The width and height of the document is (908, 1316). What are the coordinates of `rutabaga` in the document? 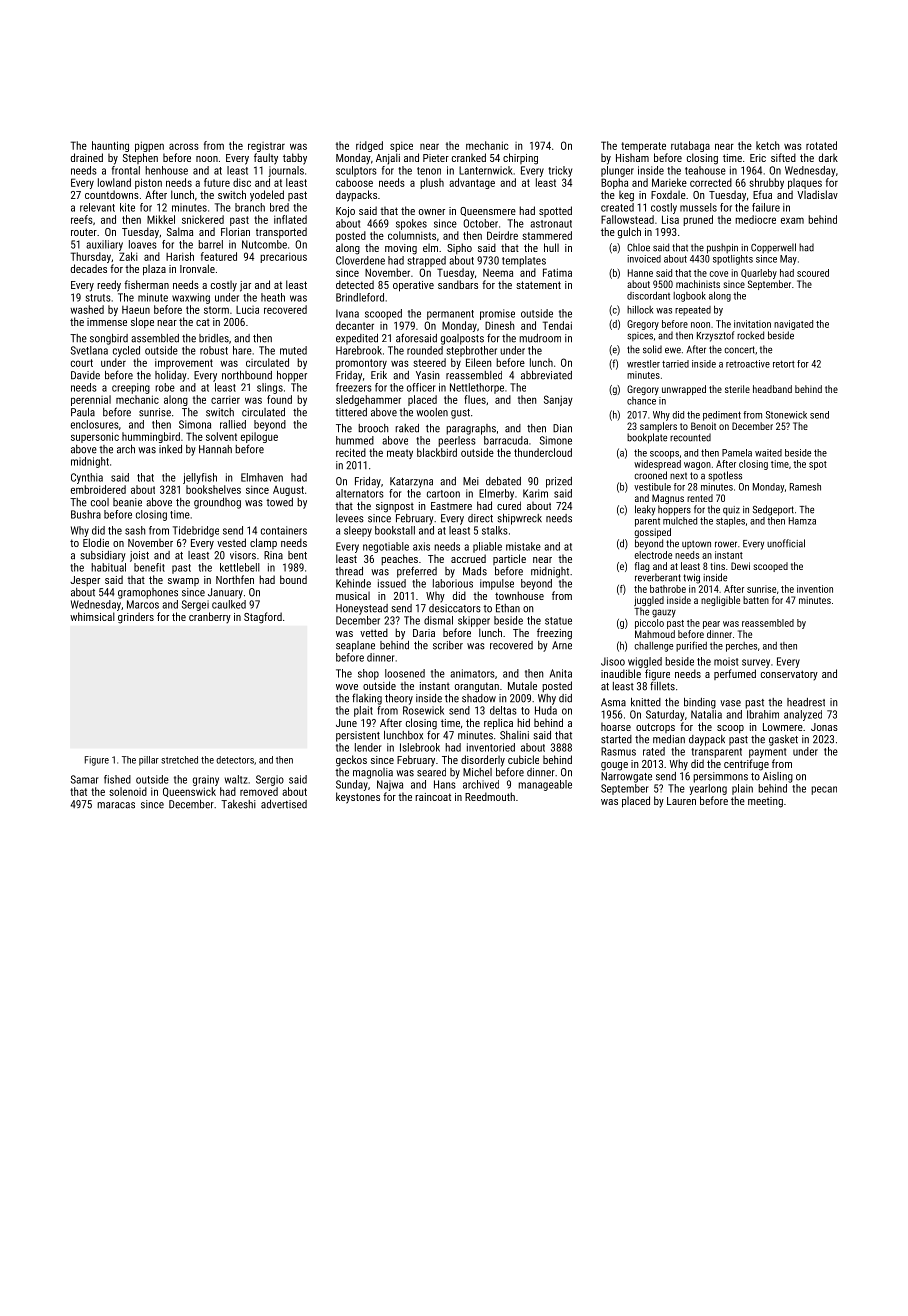 It's located at (690, 146).
